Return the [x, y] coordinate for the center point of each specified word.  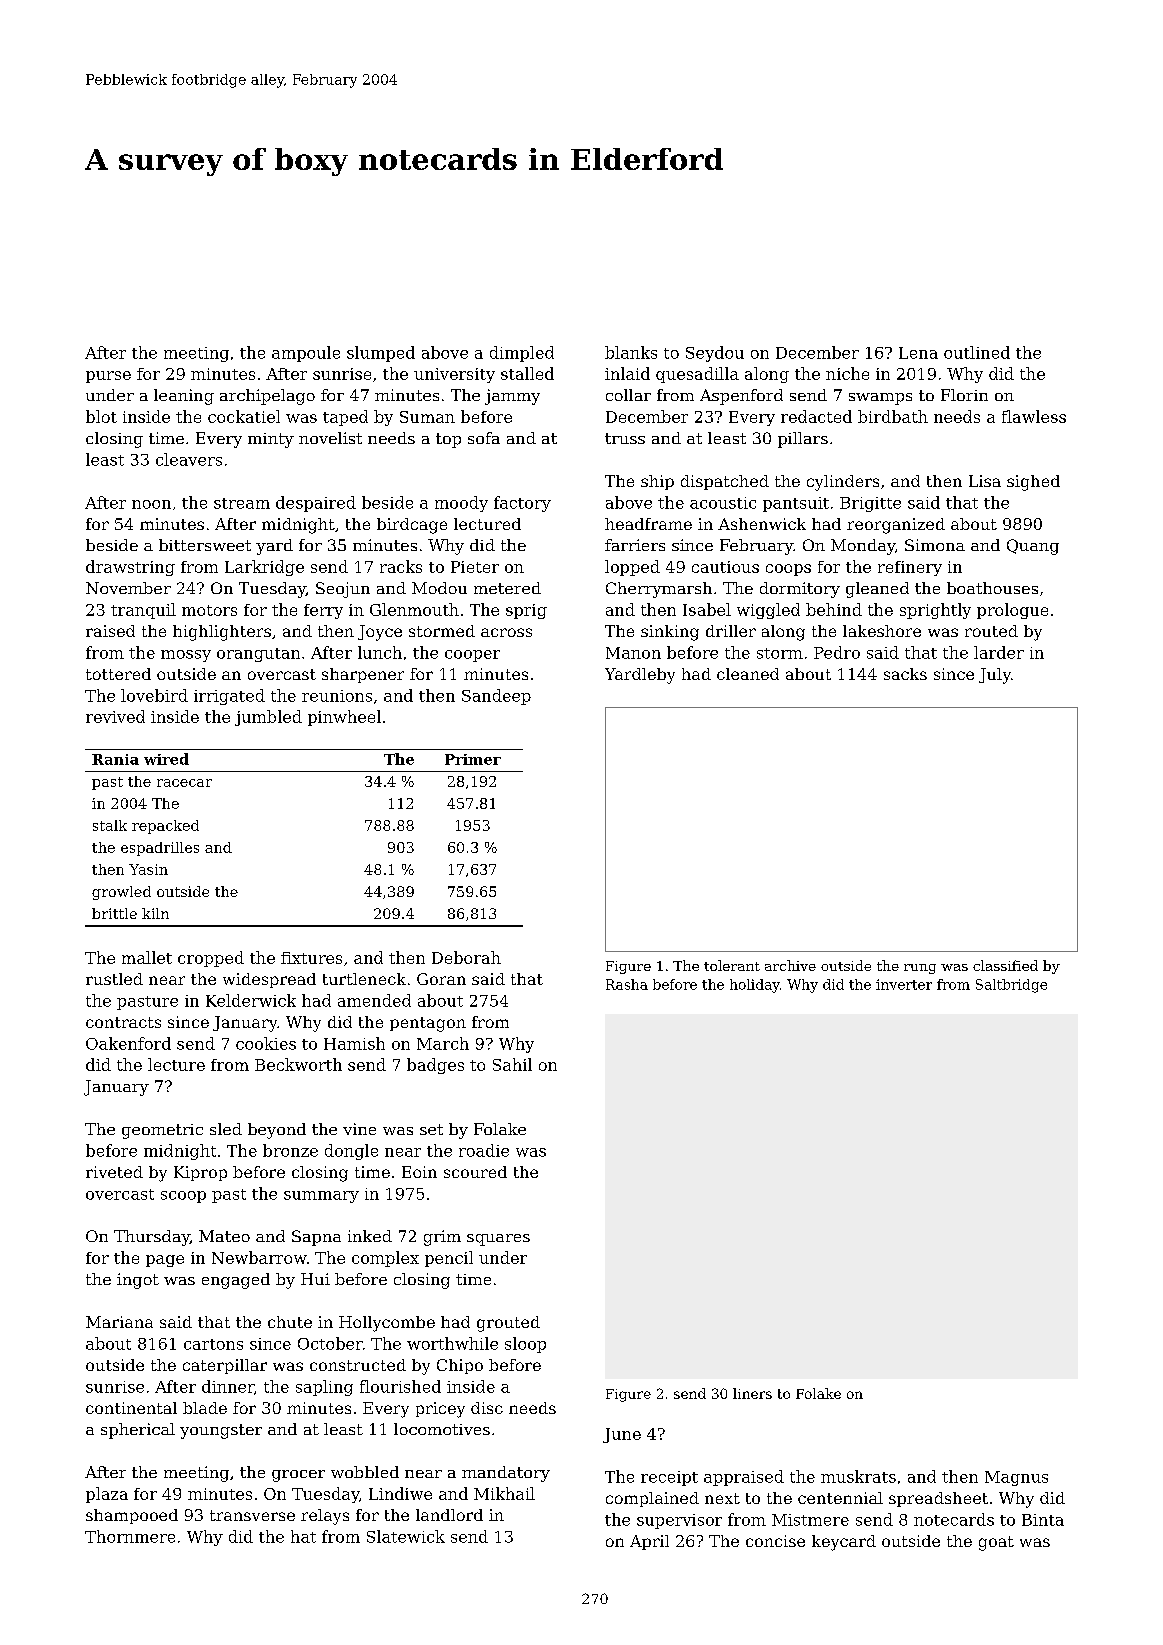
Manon [633, 653]
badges [435, 1066]
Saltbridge [1011, 986]
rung [920, 969]
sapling [324, 1388]
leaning [184, 397]
